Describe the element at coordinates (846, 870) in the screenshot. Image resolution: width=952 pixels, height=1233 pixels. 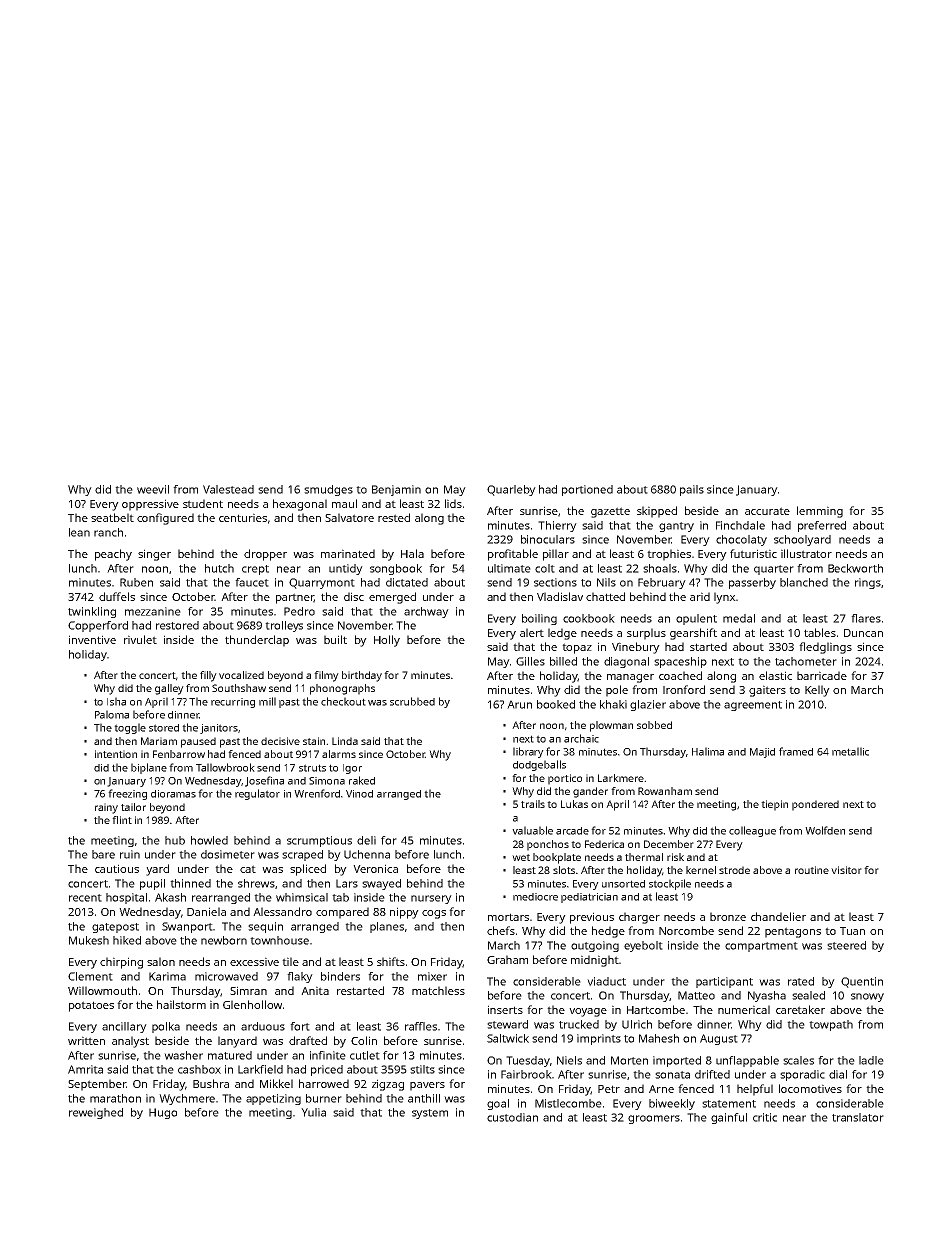
I see `visitor` at that location.
